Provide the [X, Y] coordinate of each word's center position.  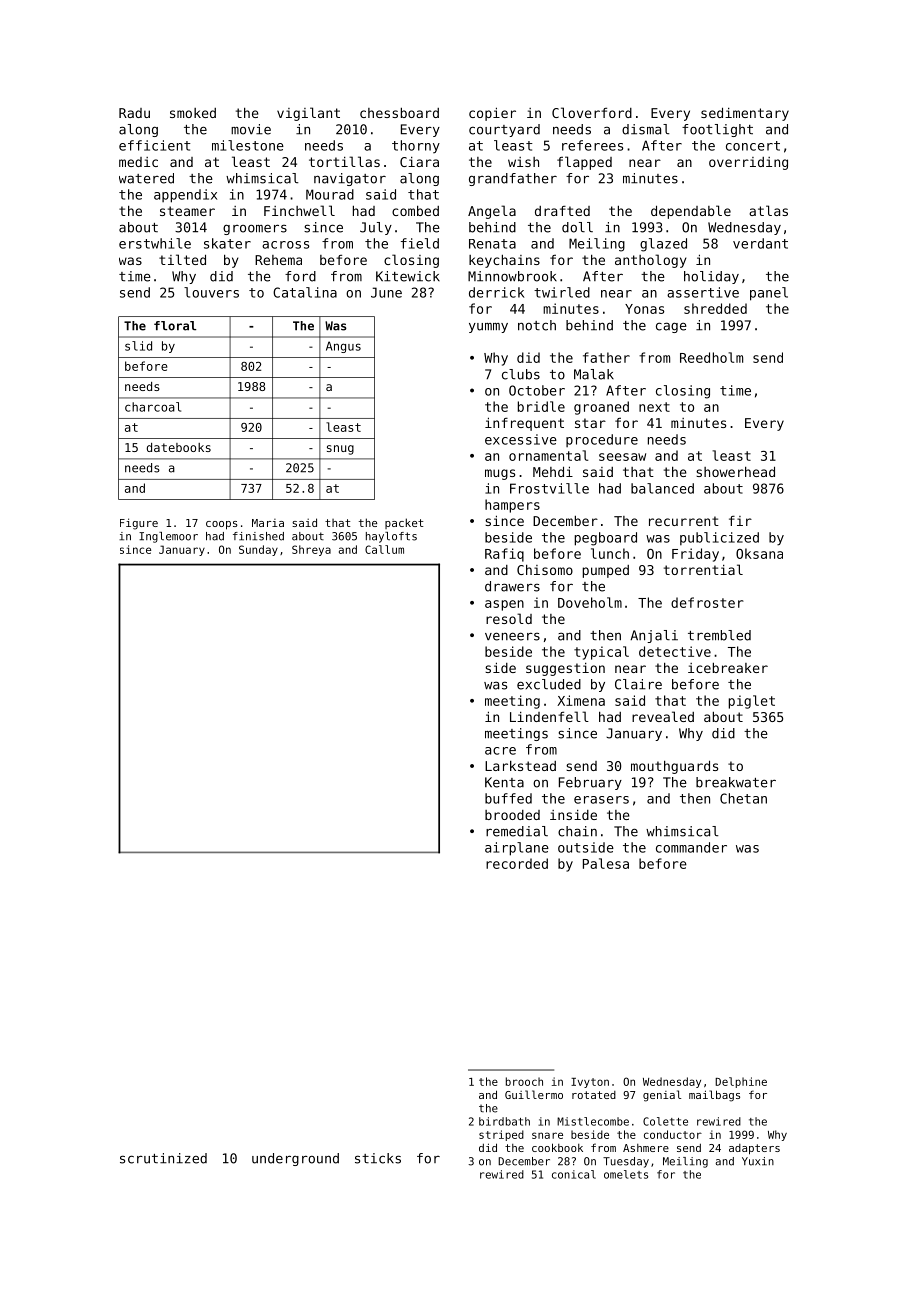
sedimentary [745, 114]
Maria [268, 523]
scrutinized [163, 1158]
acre [500, 751]
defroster [707, 602]
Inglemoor [168, 537]
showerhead [735, 471]
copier [492, 114]
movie [251, 129]
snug [340, 450]
